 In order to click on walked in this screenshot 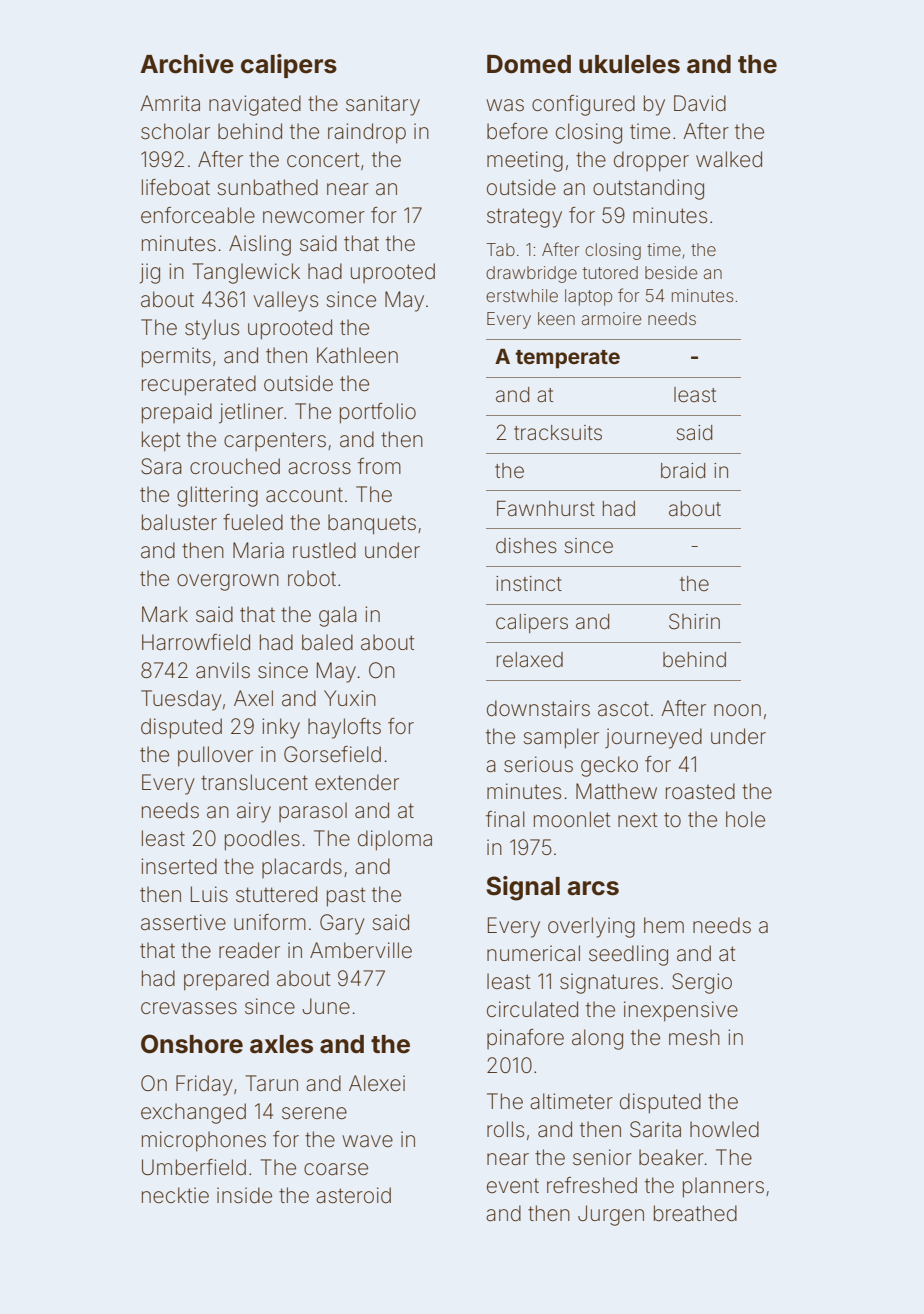, I will do `click(729, 159)`.
